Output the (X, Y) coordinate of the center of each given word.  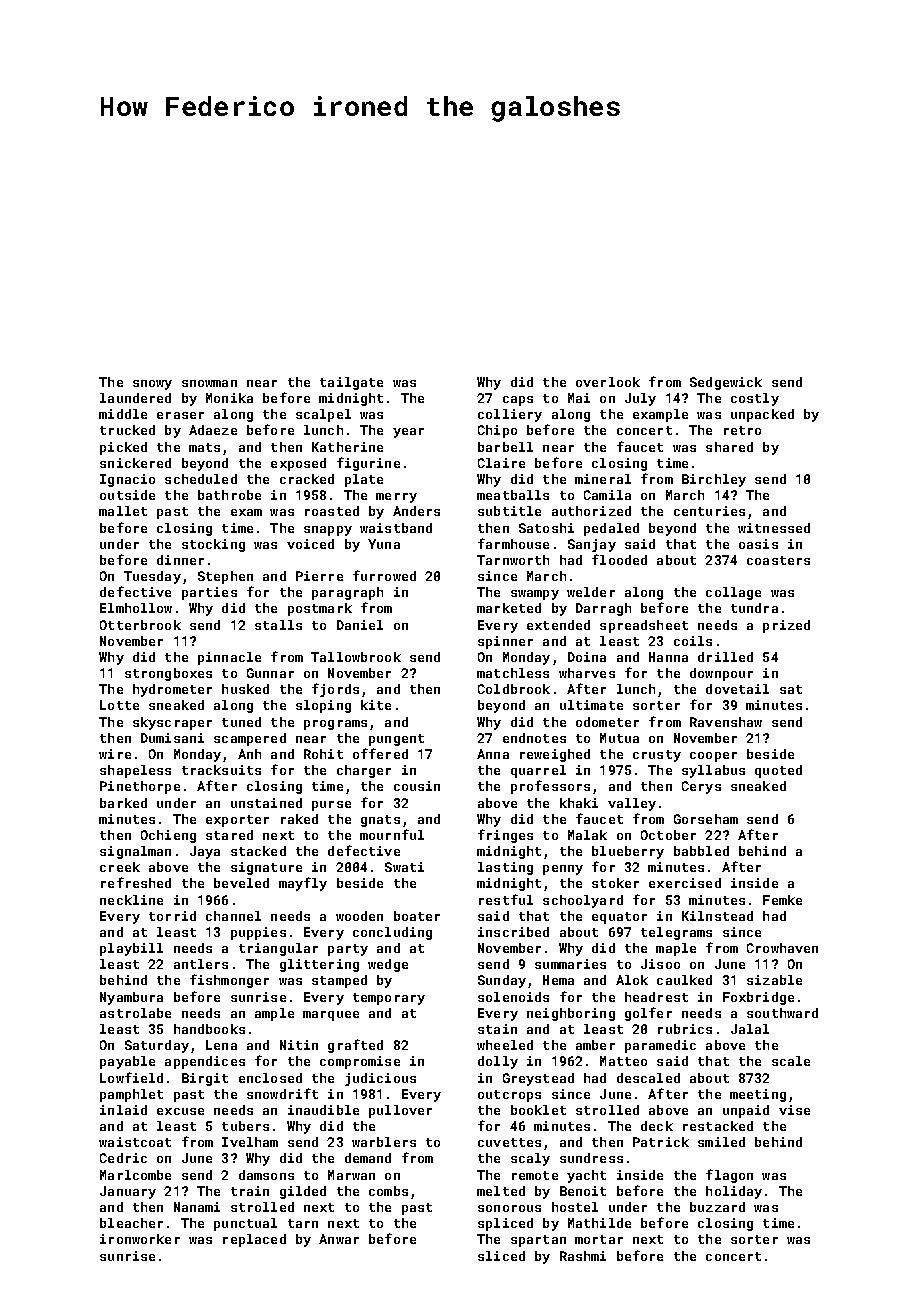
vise (794, 1110)
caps (518, 401)
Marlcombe (135, 1175)
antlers (201, 964)
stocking (213, 545)
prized (786, 626)
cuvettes (509, 1142)
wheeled (505, 1045)
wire (115, 754)
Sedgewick (726, 383)
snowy (152, 385)
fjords (335, 690)
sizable (774, 980)
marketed (509, 608)
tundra (754, 608)
